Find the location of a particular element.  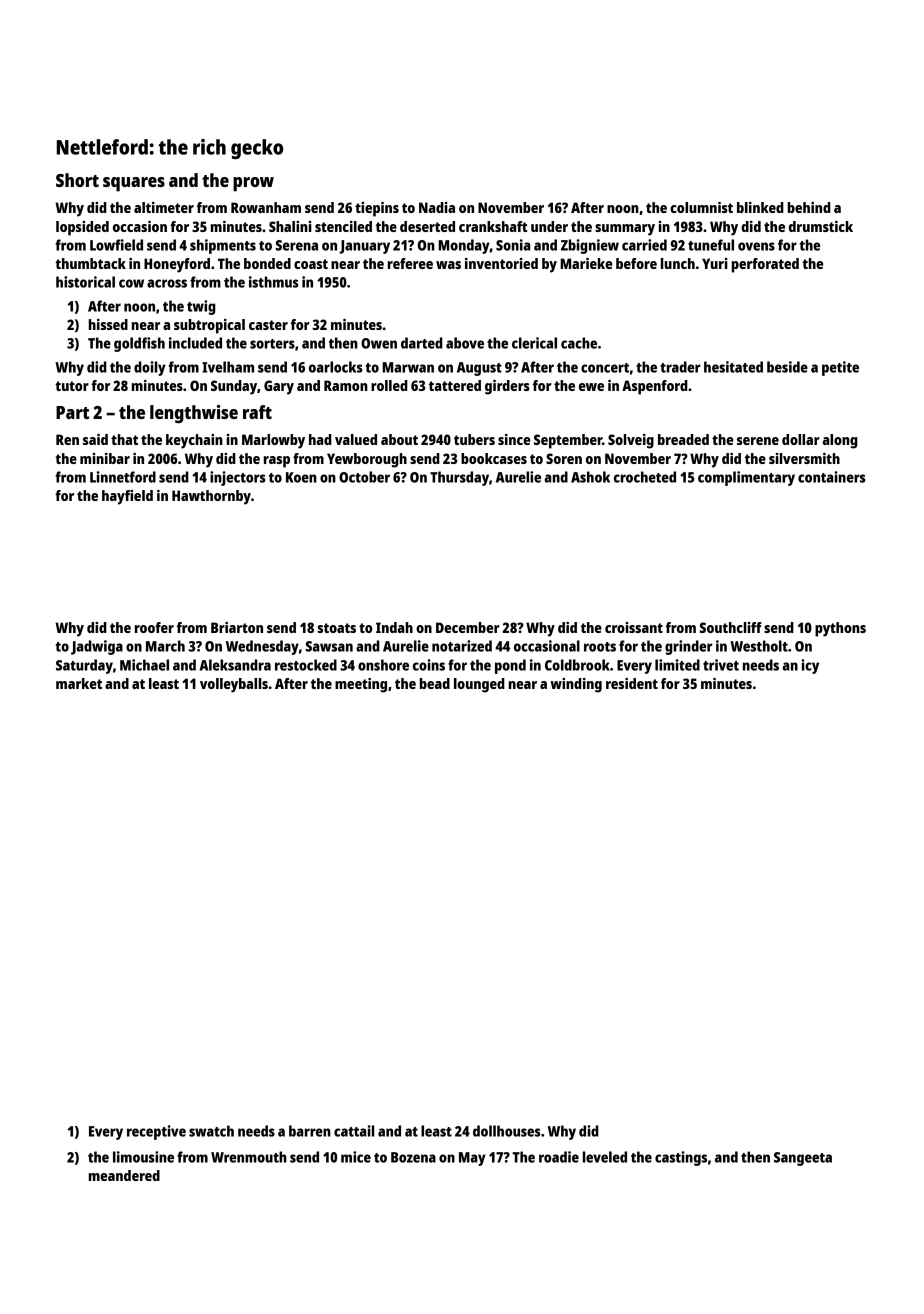

Coldbrook is located at coordinates (577, 665).
